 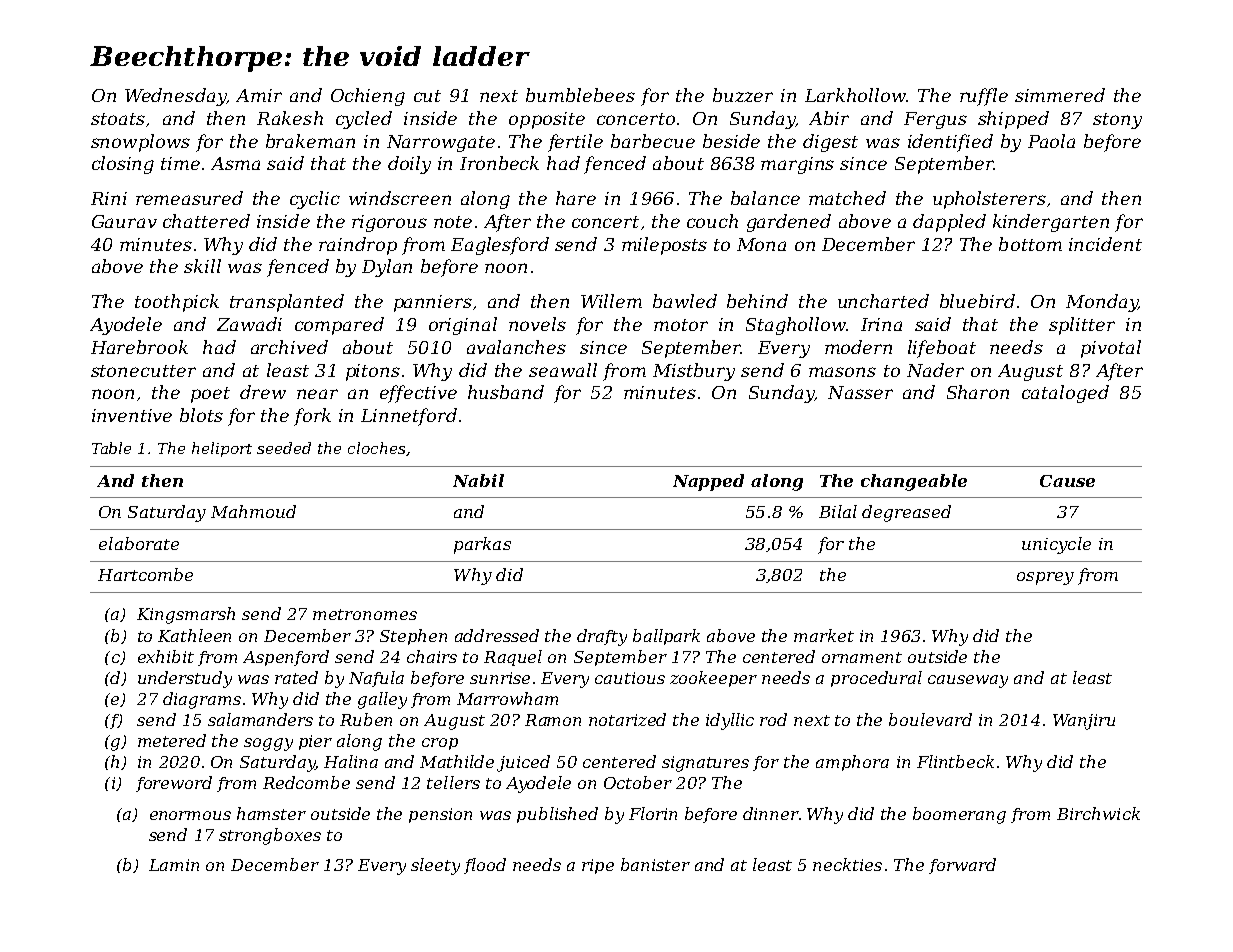 I want to click on beside, so click(x=731, y=141).
